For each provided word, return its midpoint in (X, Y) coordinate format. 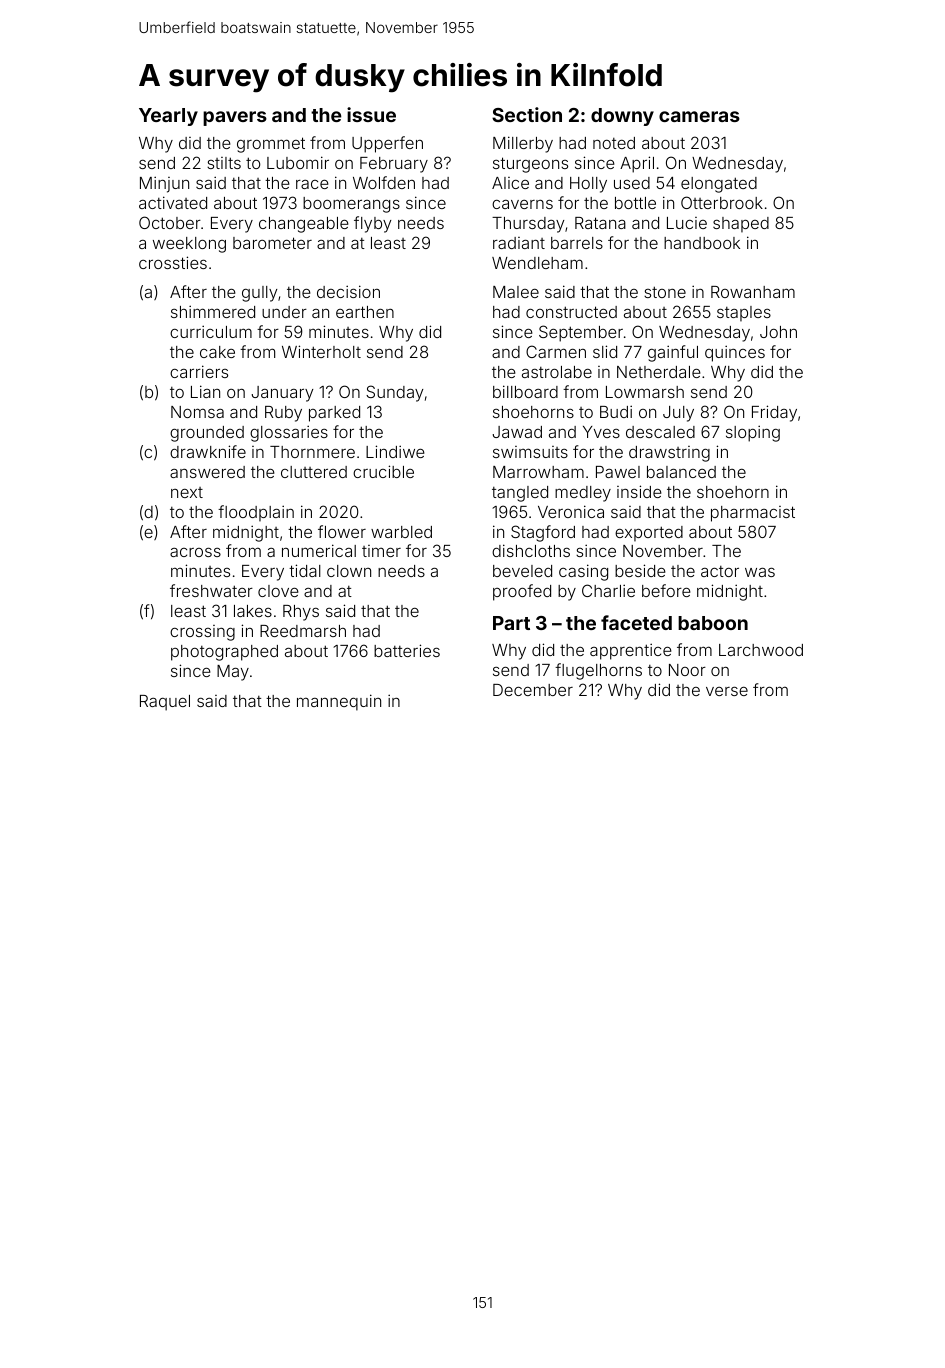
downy (622, 117)
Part (511, 623)
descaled (660, 432)
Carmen (556, 351)
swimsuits (530, 452)
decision (348, 291)
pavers (235, 118)
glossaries (289, 433)
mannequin (339, 702)
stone (665, 292)
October (170, 222)
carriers (199, 371)
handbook (702, 243)
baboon (713, 623)
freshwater (211, 590)
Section (527, 114)
